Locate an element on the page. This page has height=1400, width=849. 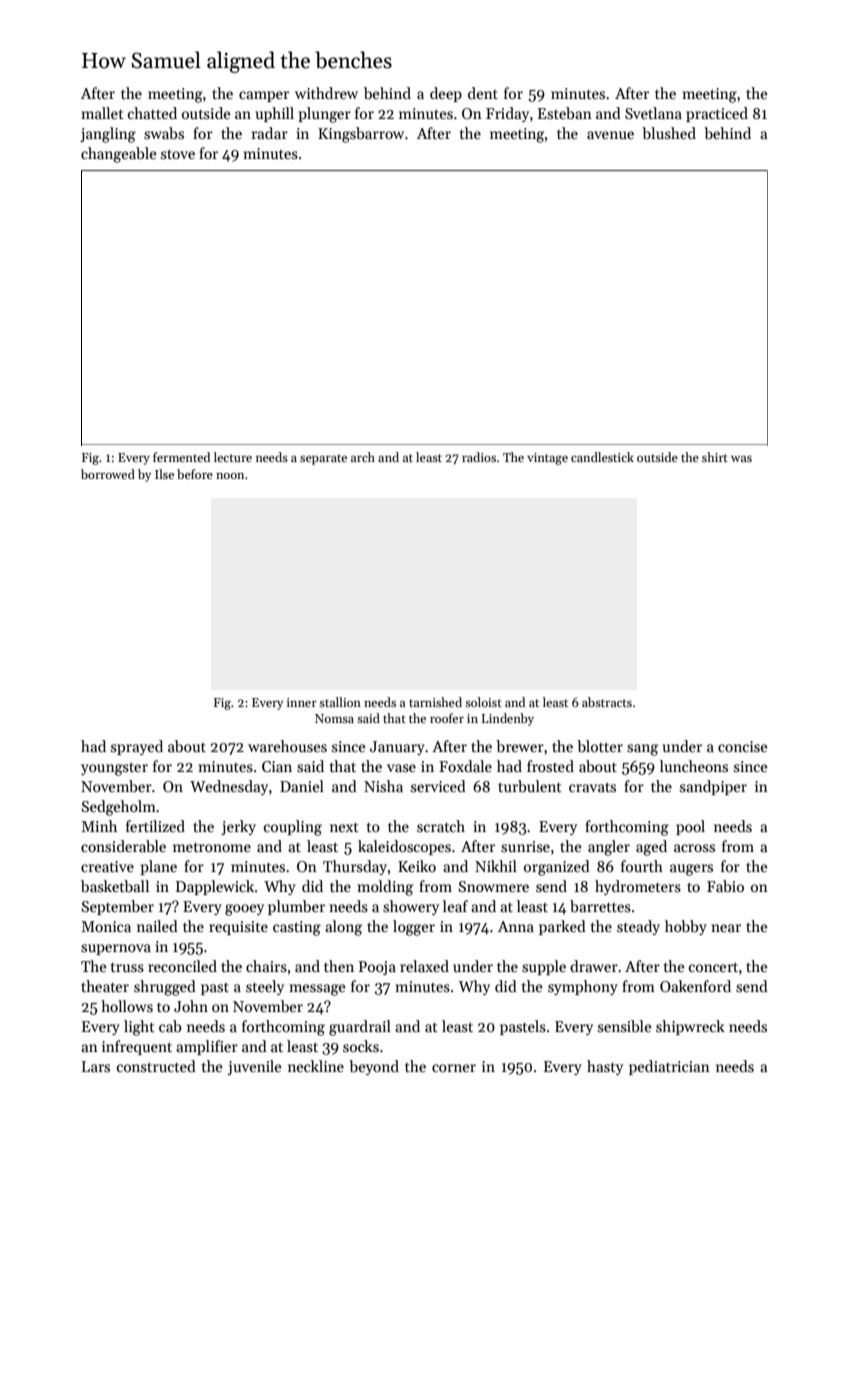
beyond is located at coordinates (374, 1067).
